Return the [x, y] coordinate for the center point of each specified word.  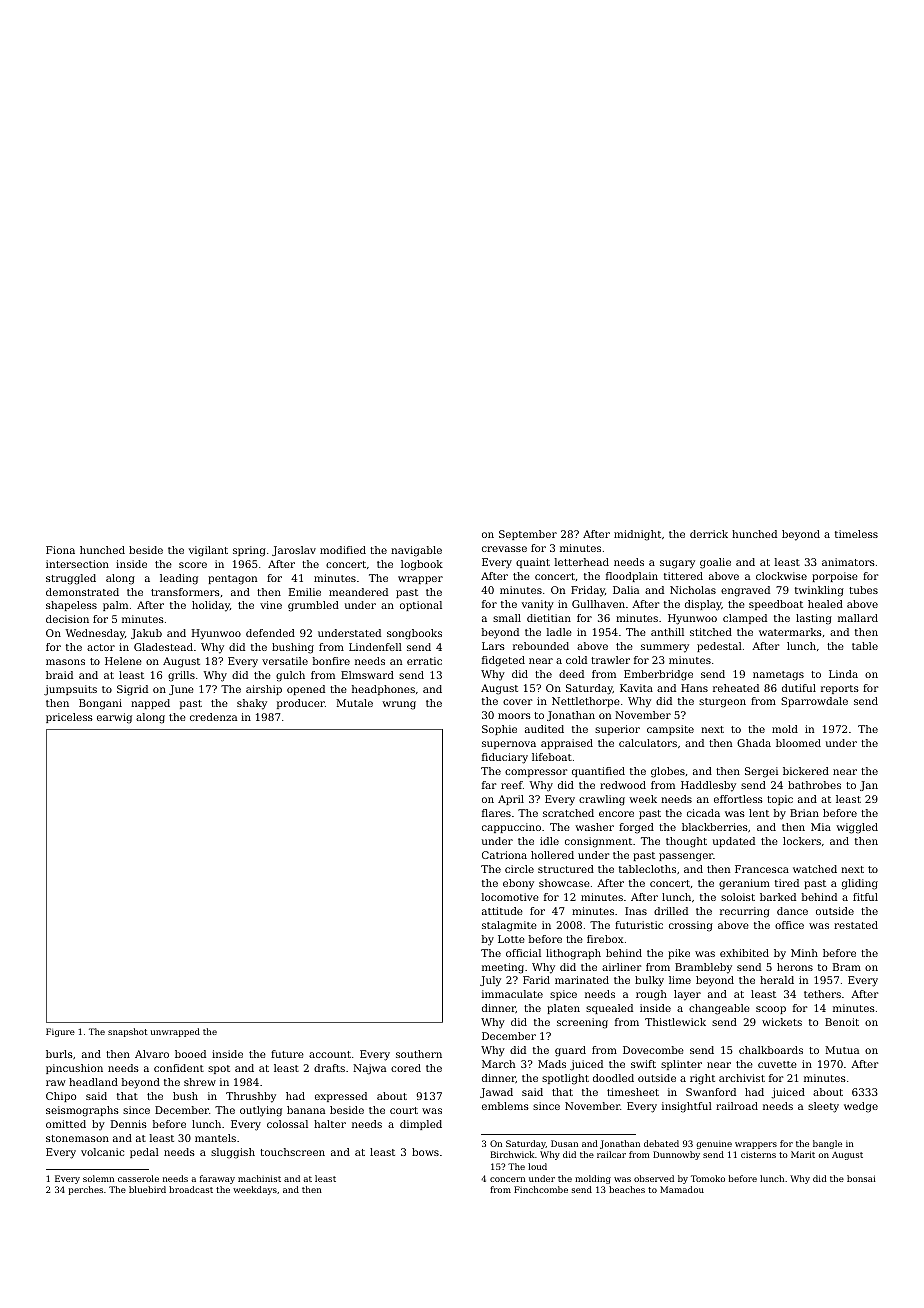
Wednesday [95, 634]
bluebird [147, 1189]
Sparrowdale [814, 702]
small [507, 618]
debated [661, 1143]
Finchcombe [541, 1189]
